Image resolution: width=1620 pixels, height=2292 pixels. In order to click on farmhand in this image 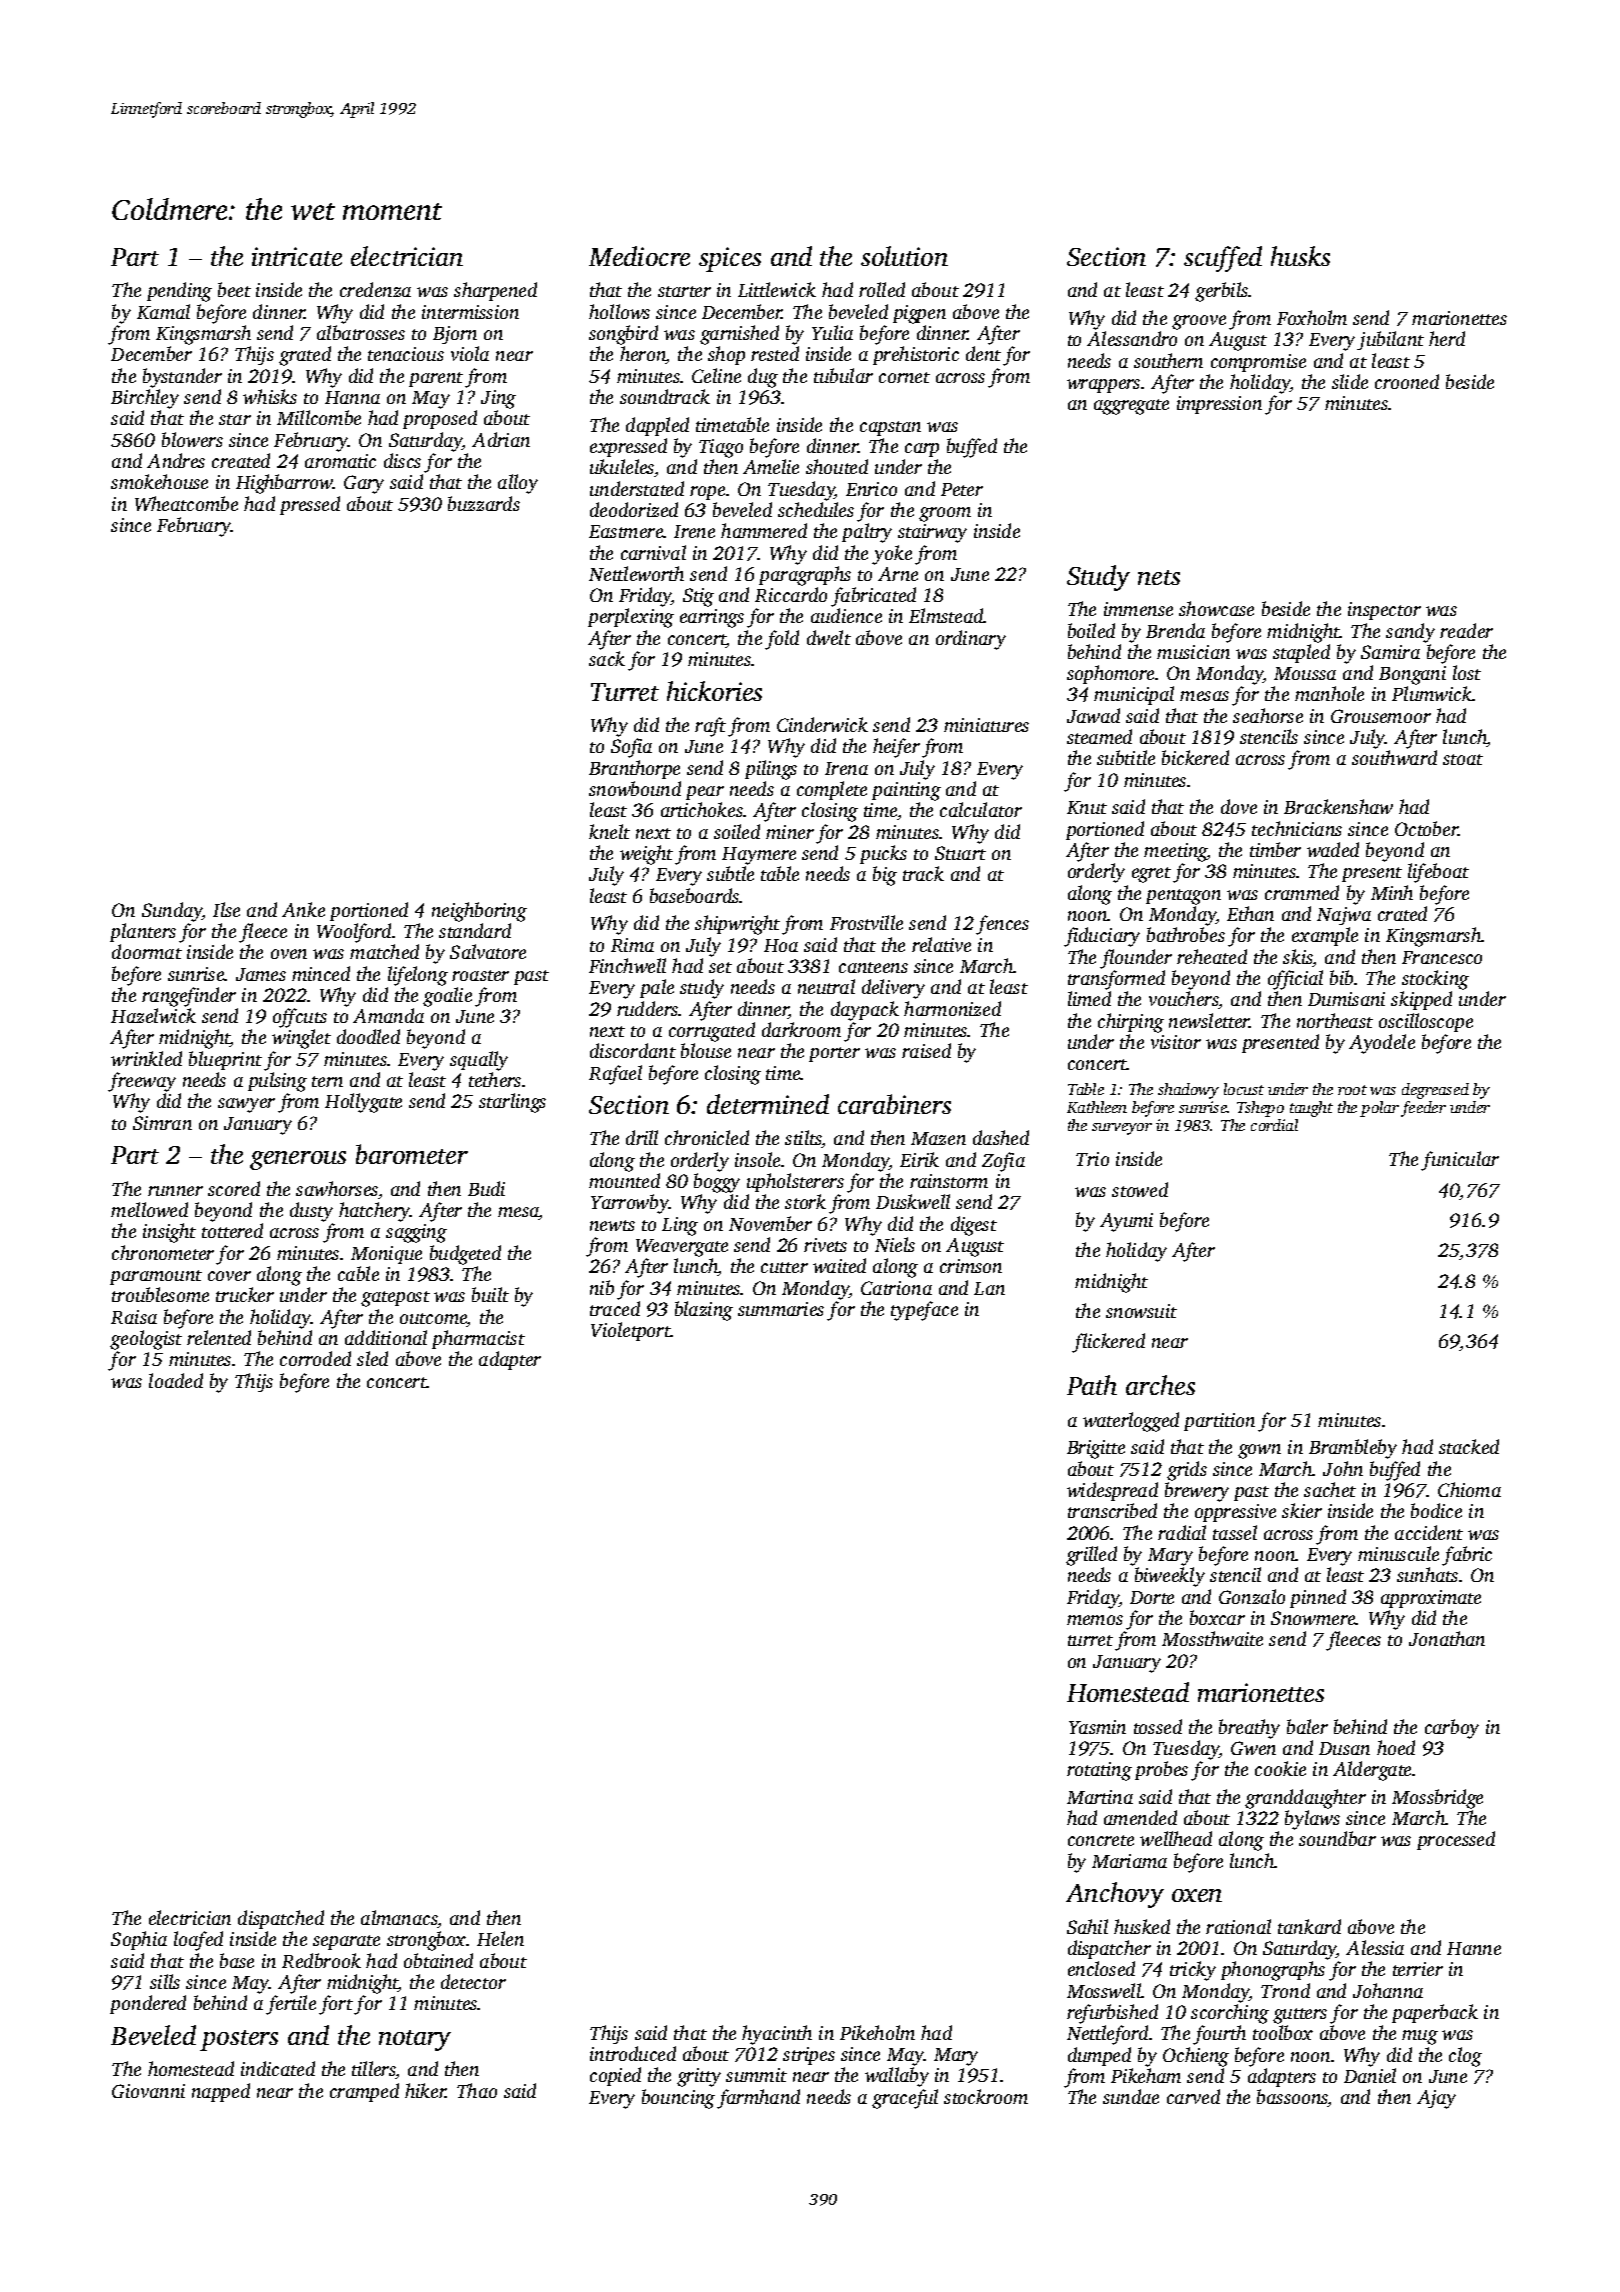, I will do `click(758, 2099)`.
